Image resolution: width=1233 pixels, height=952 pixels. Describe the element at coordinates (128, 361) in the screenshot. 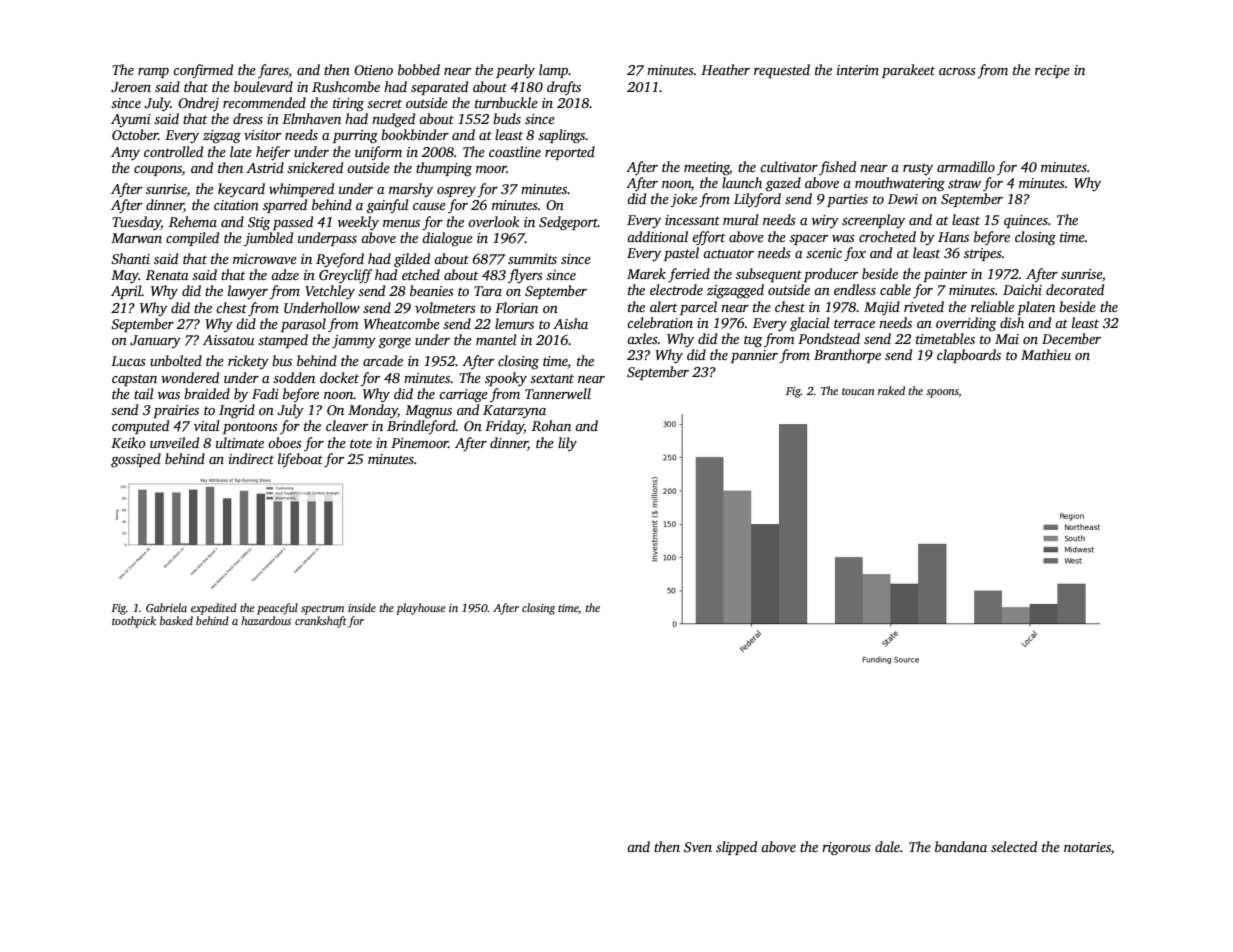

I see `Lucas` at that location.
